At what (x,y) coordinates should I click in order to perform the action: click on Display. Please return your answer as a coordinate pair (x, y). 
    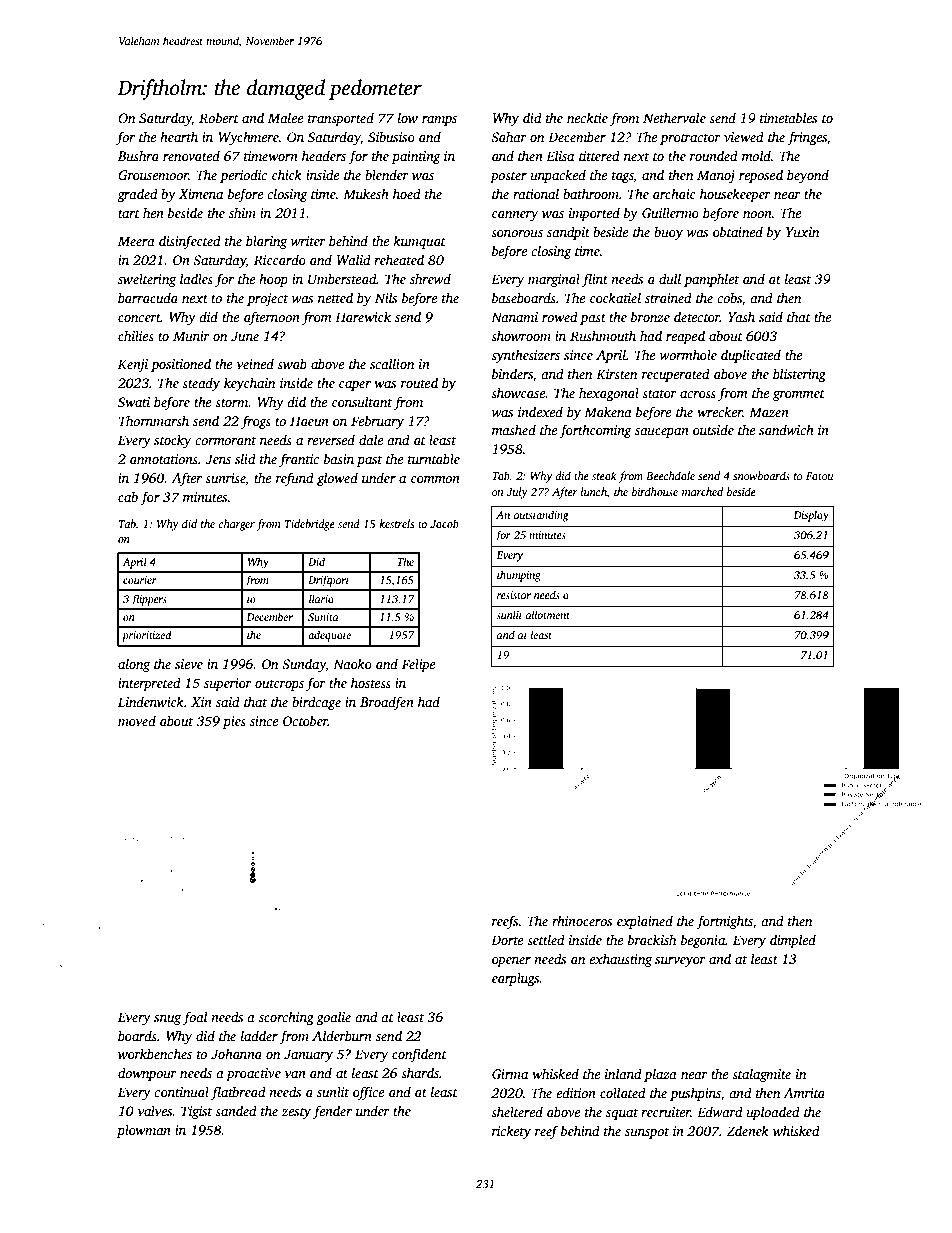
    Looking at the image, I should click on (811, 516).
